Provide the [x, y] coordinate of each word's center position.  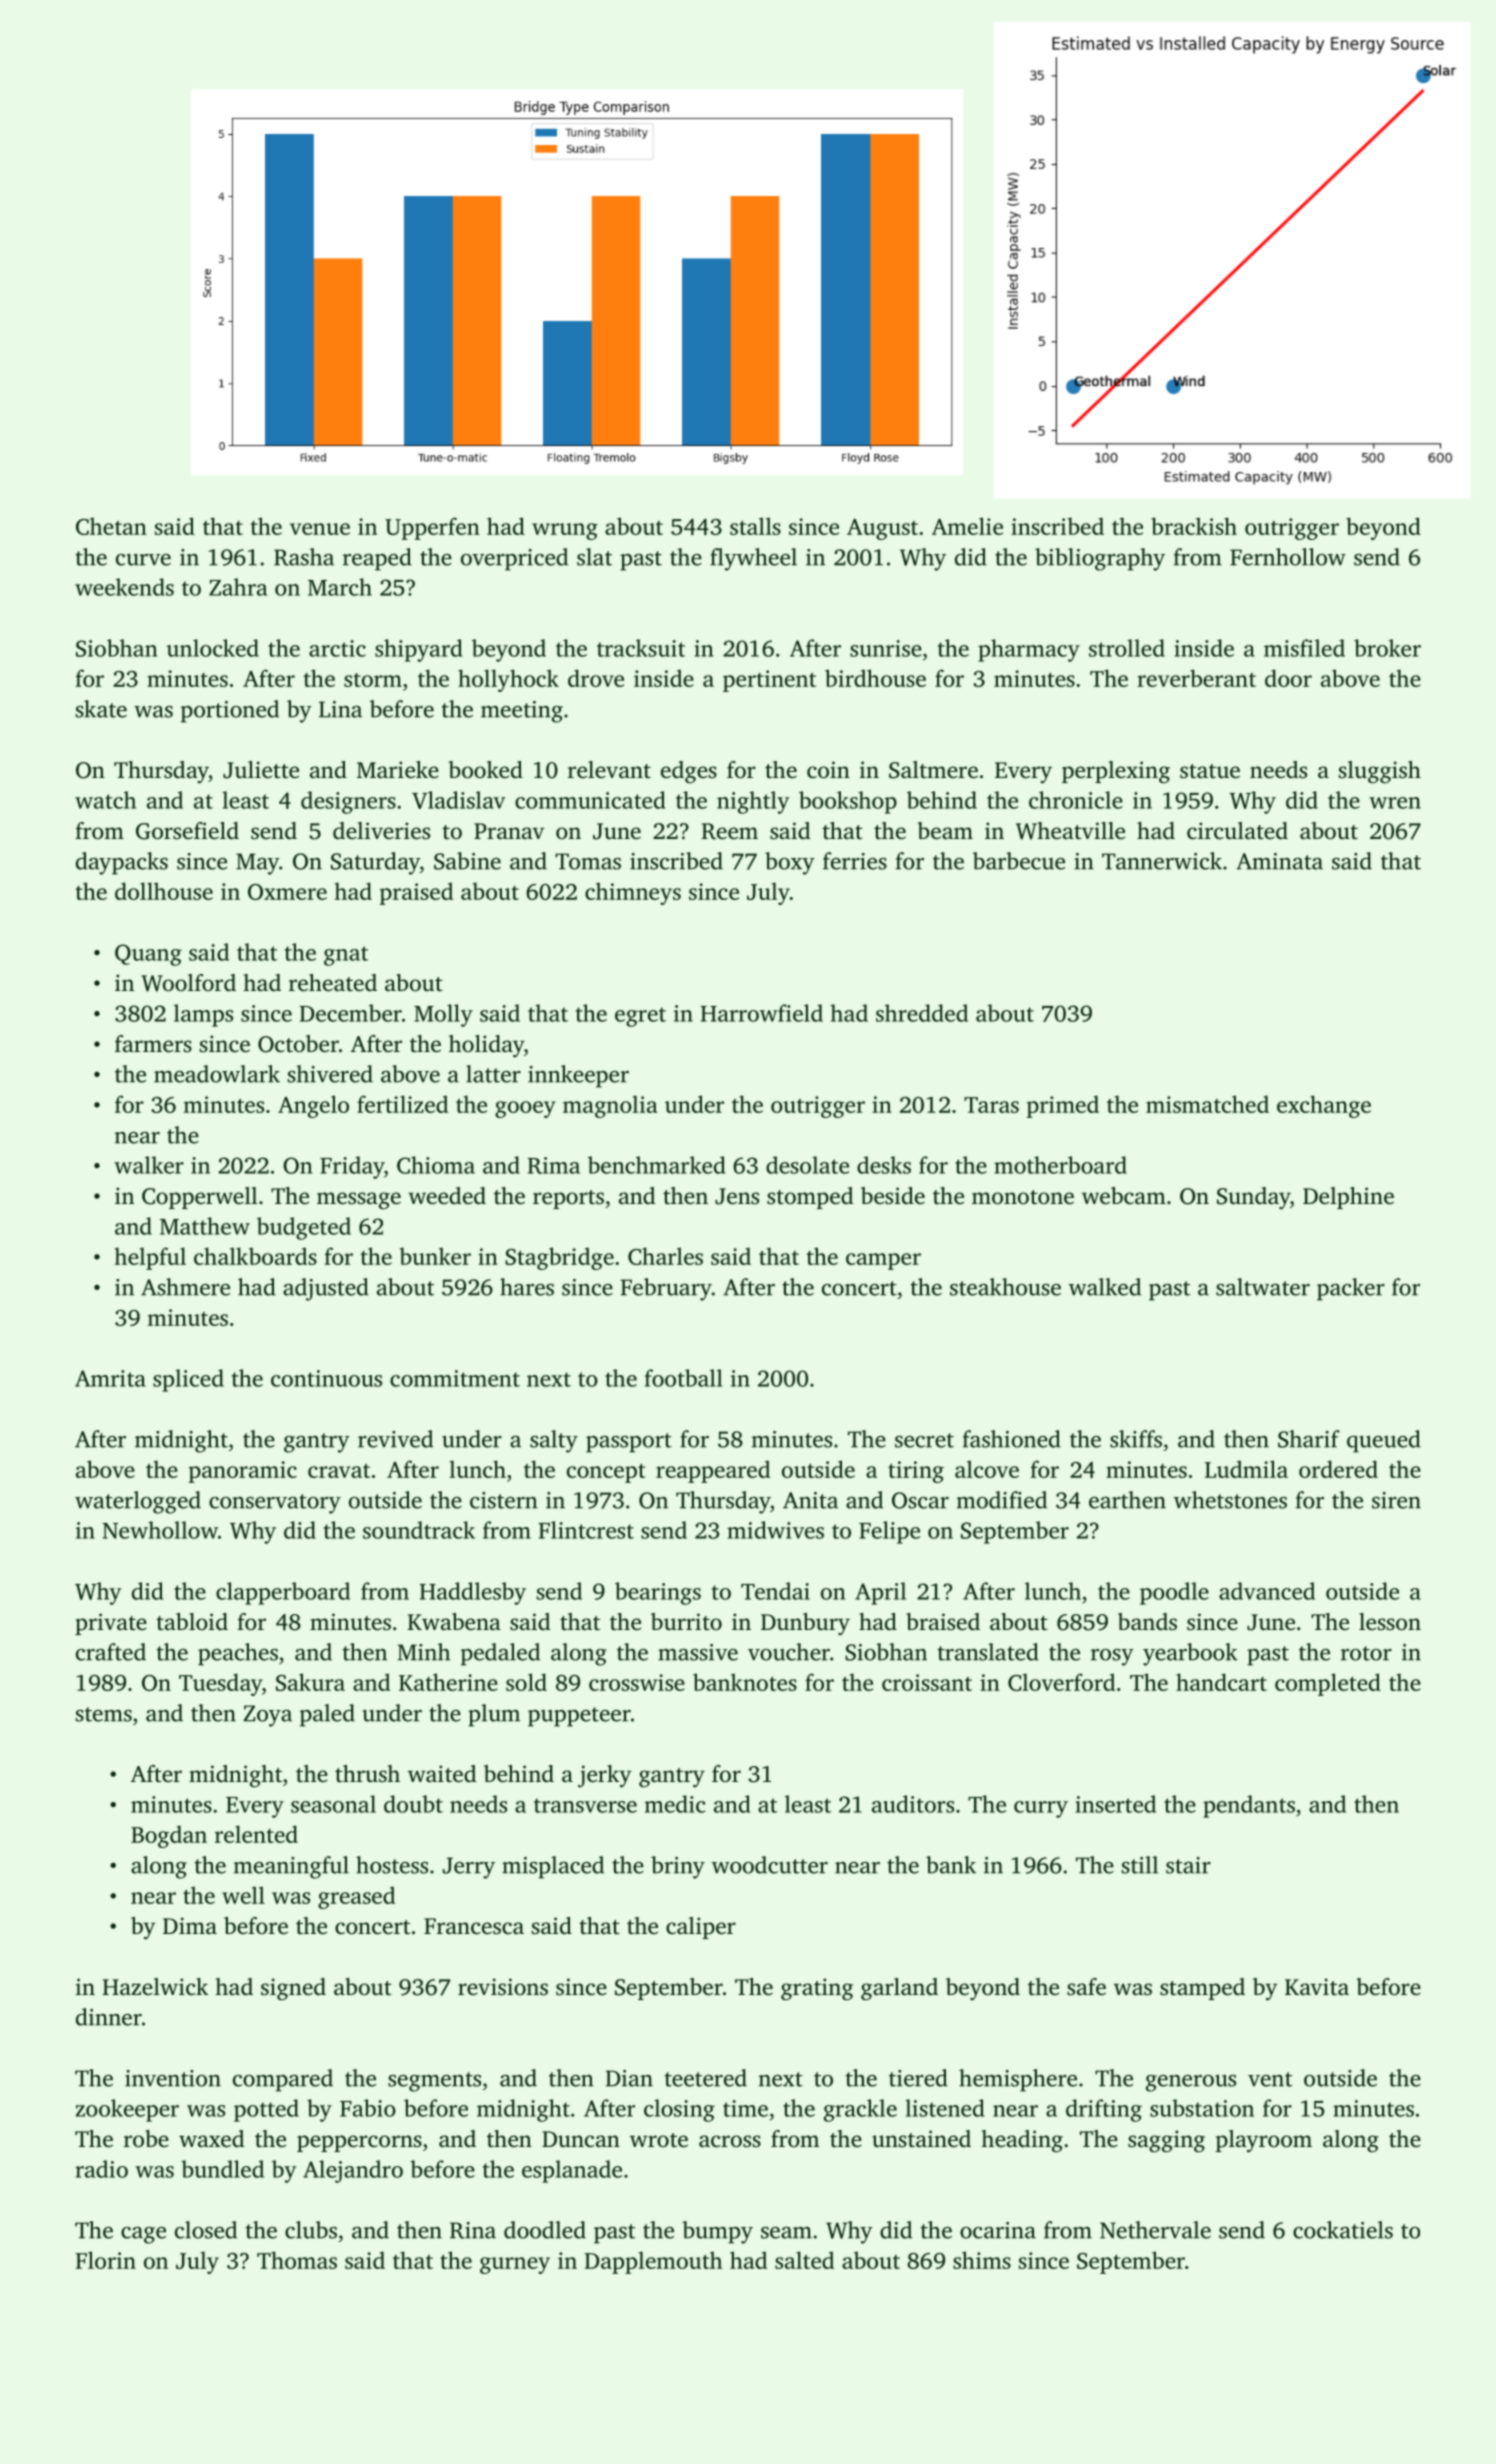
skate [101, 709]
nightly [753, 802]
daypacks [122, 863]
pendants [1249, 1806]
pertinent [769, 681]
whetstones [1230, 1500]
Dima [190, 1925]
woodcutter [770, 1865]
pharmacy [1029, 650]
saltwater [1263, 1287]
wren [1395, 803]
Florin [105, 2260]
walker [149, 1165]
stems [104, 1714]
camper [883, 1261]
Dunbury [805, 1624]
